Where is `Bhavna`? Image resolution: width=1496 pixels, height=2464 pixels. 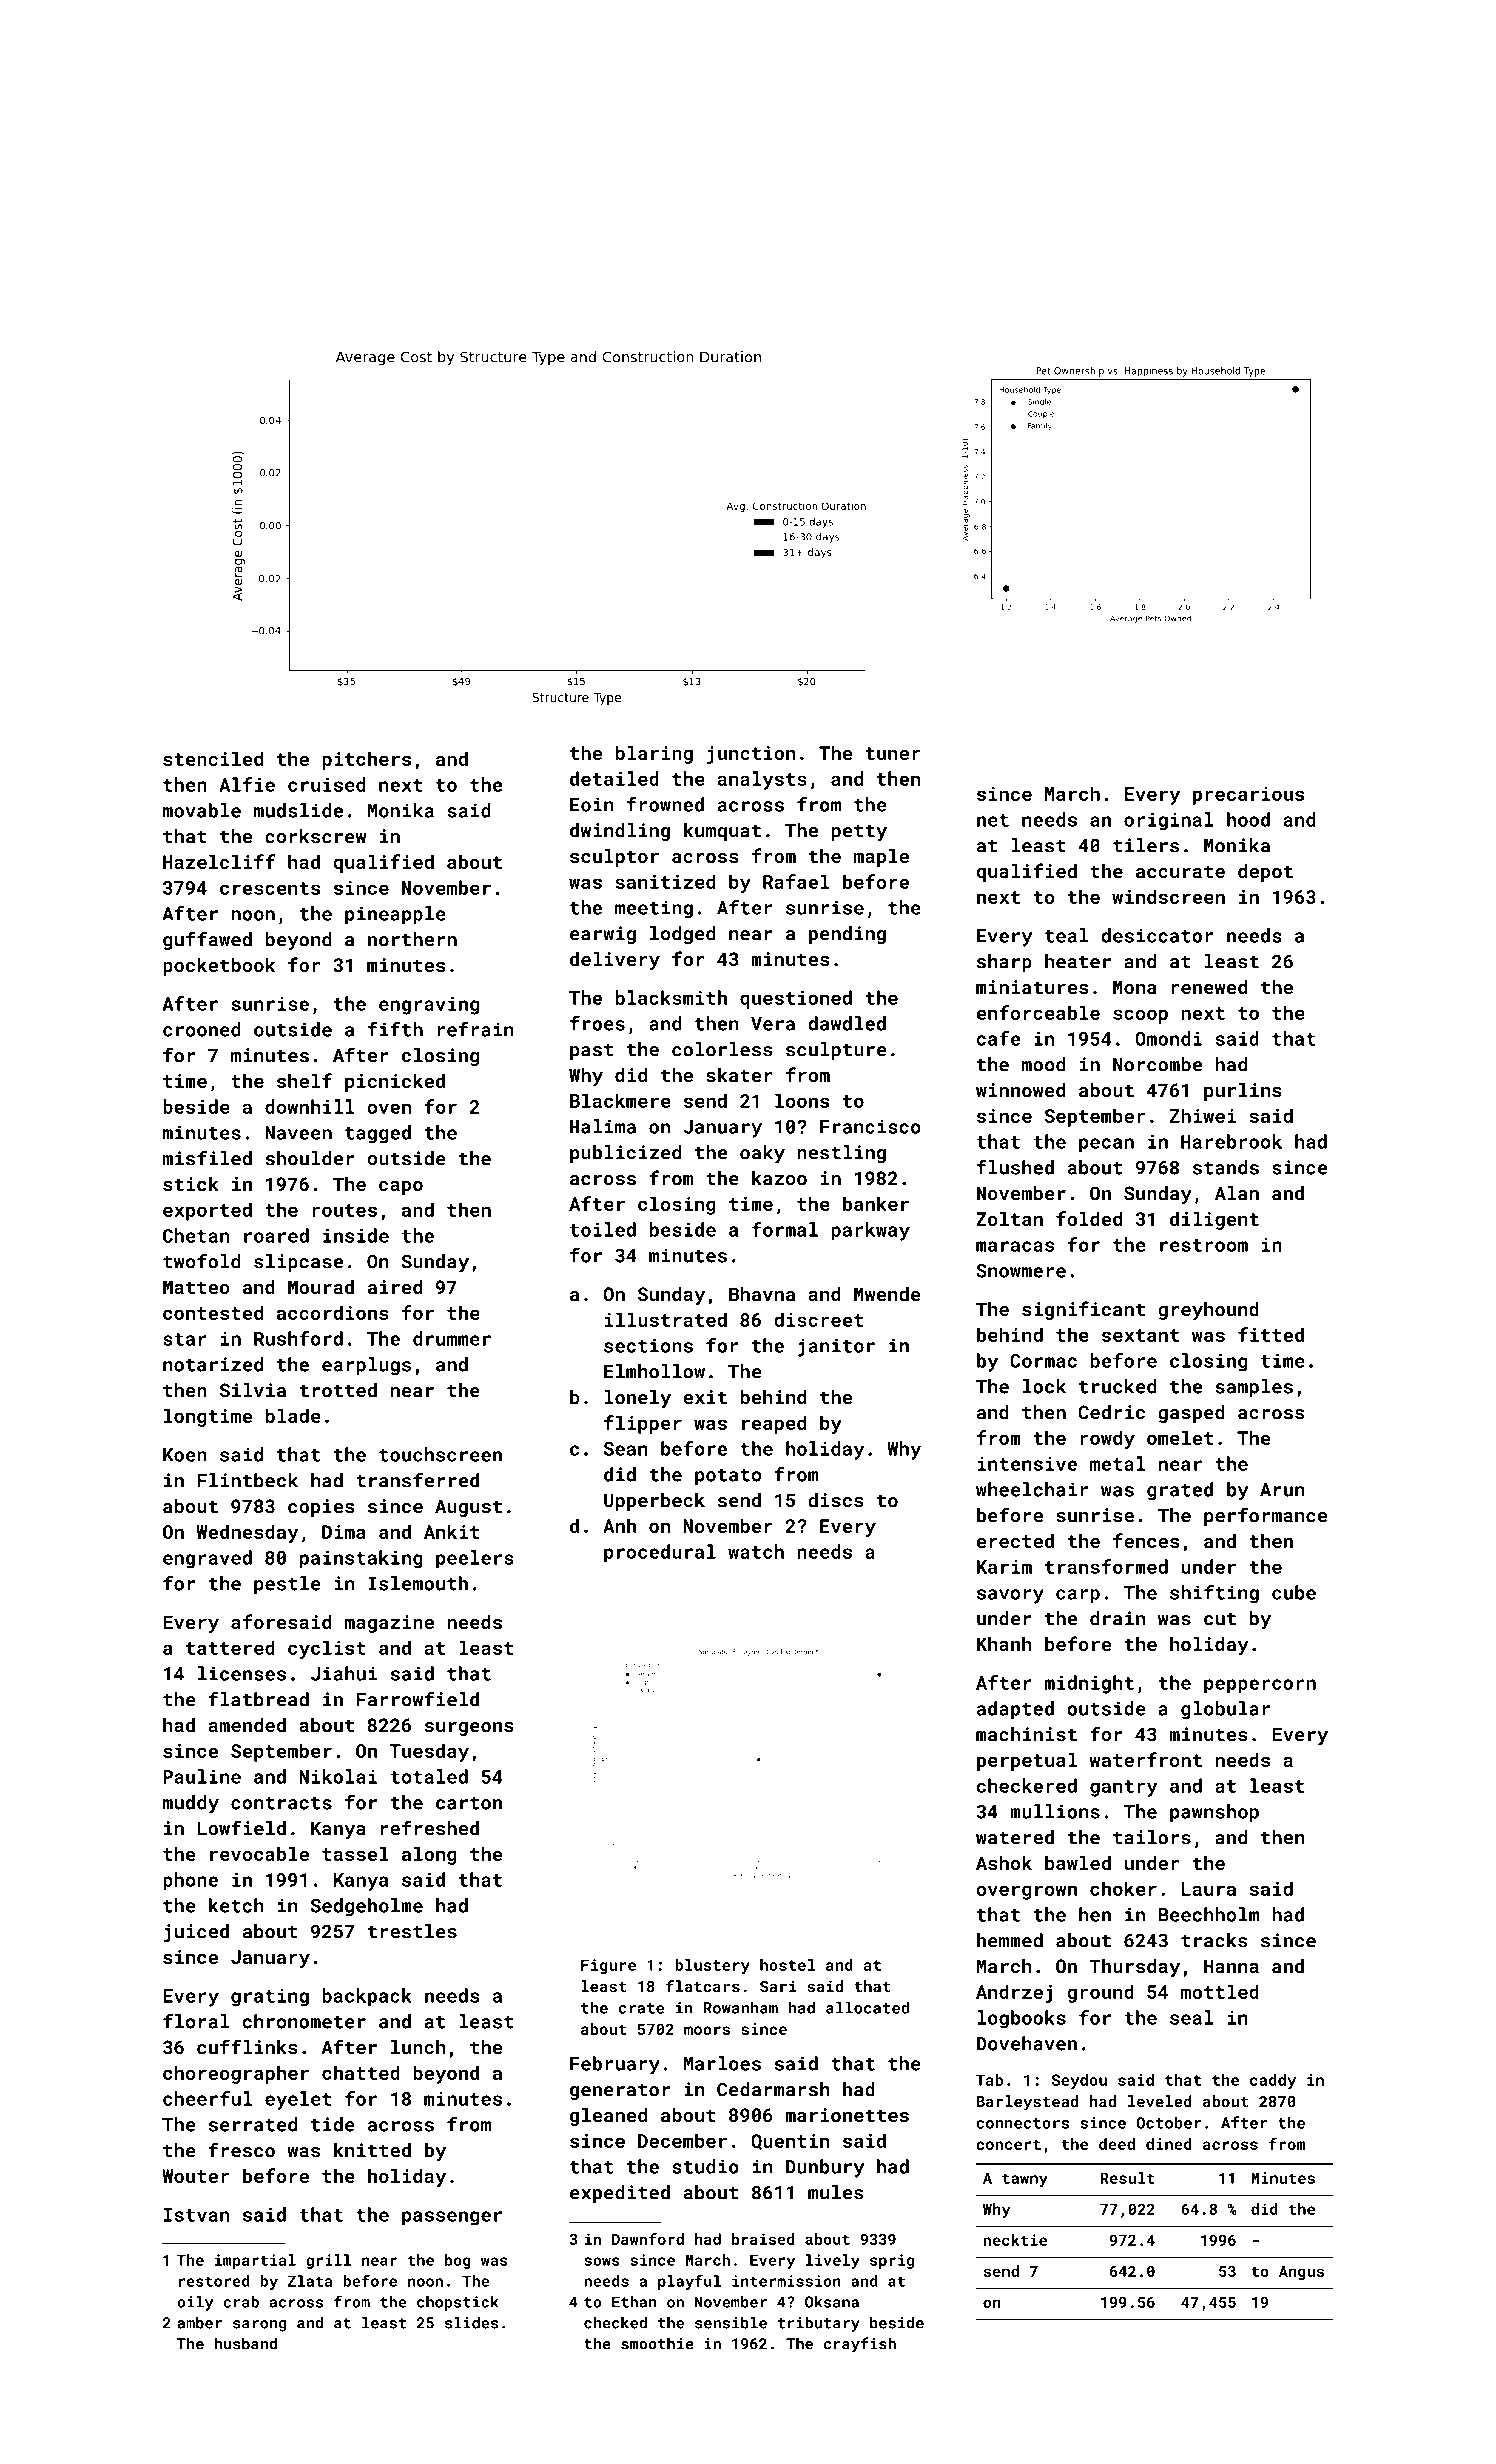 Bhavna is located at coordinates (762, 1294).
